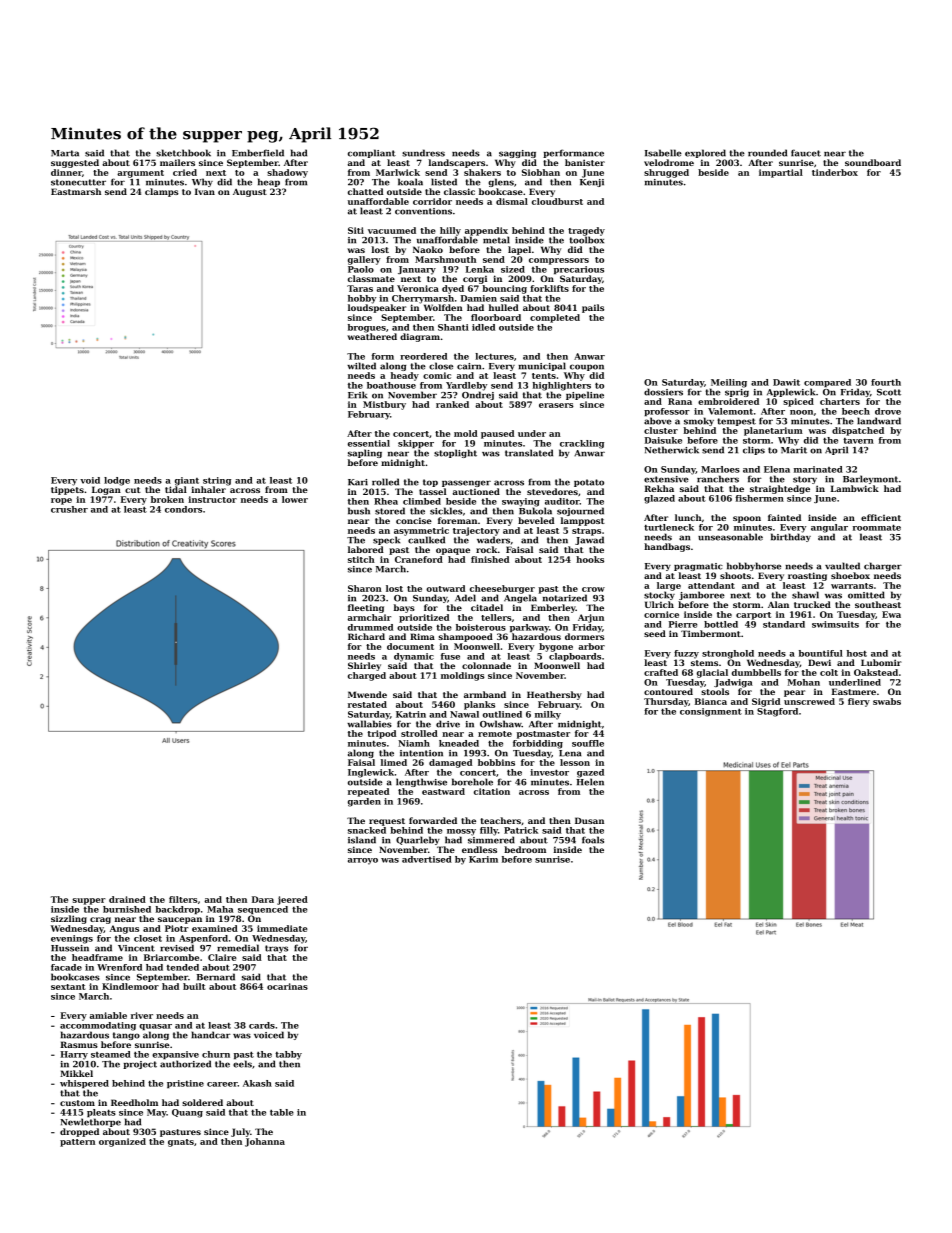  I want to click on sickles, so click(446, 511).
